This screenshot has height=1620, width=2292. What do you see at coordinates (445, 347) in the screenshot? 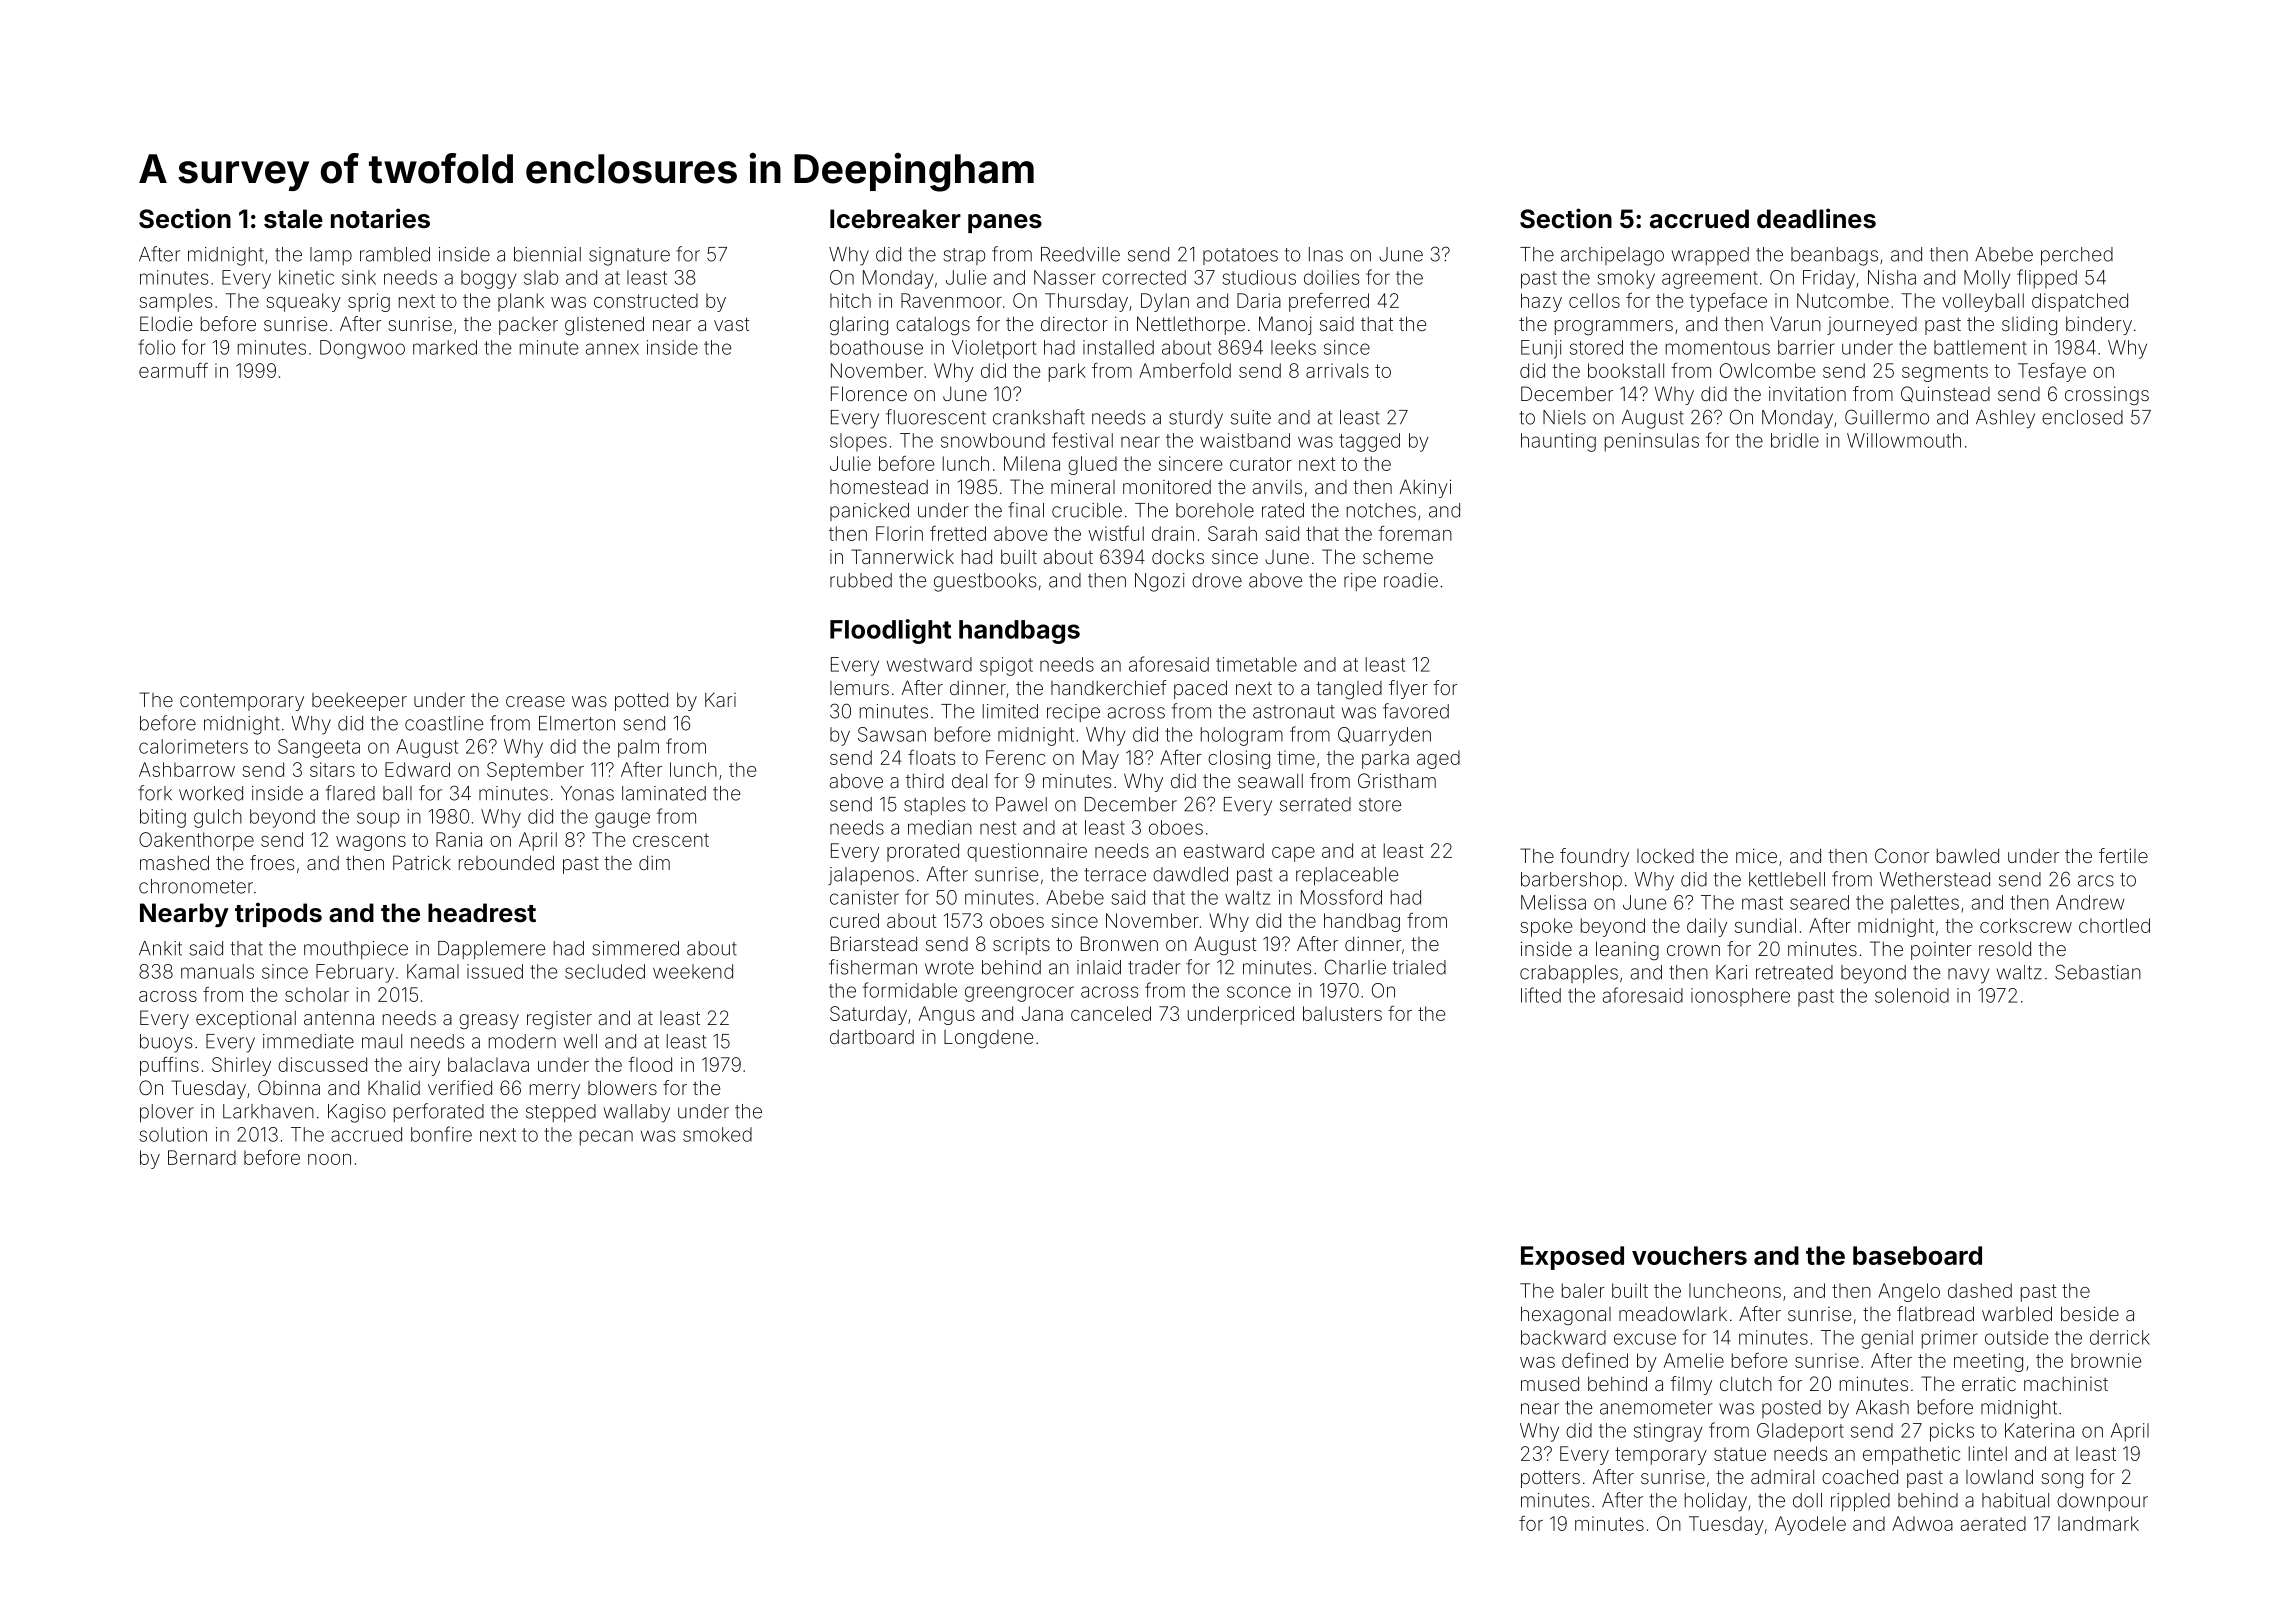
I see `marked` at bounding box center [445, 347].
